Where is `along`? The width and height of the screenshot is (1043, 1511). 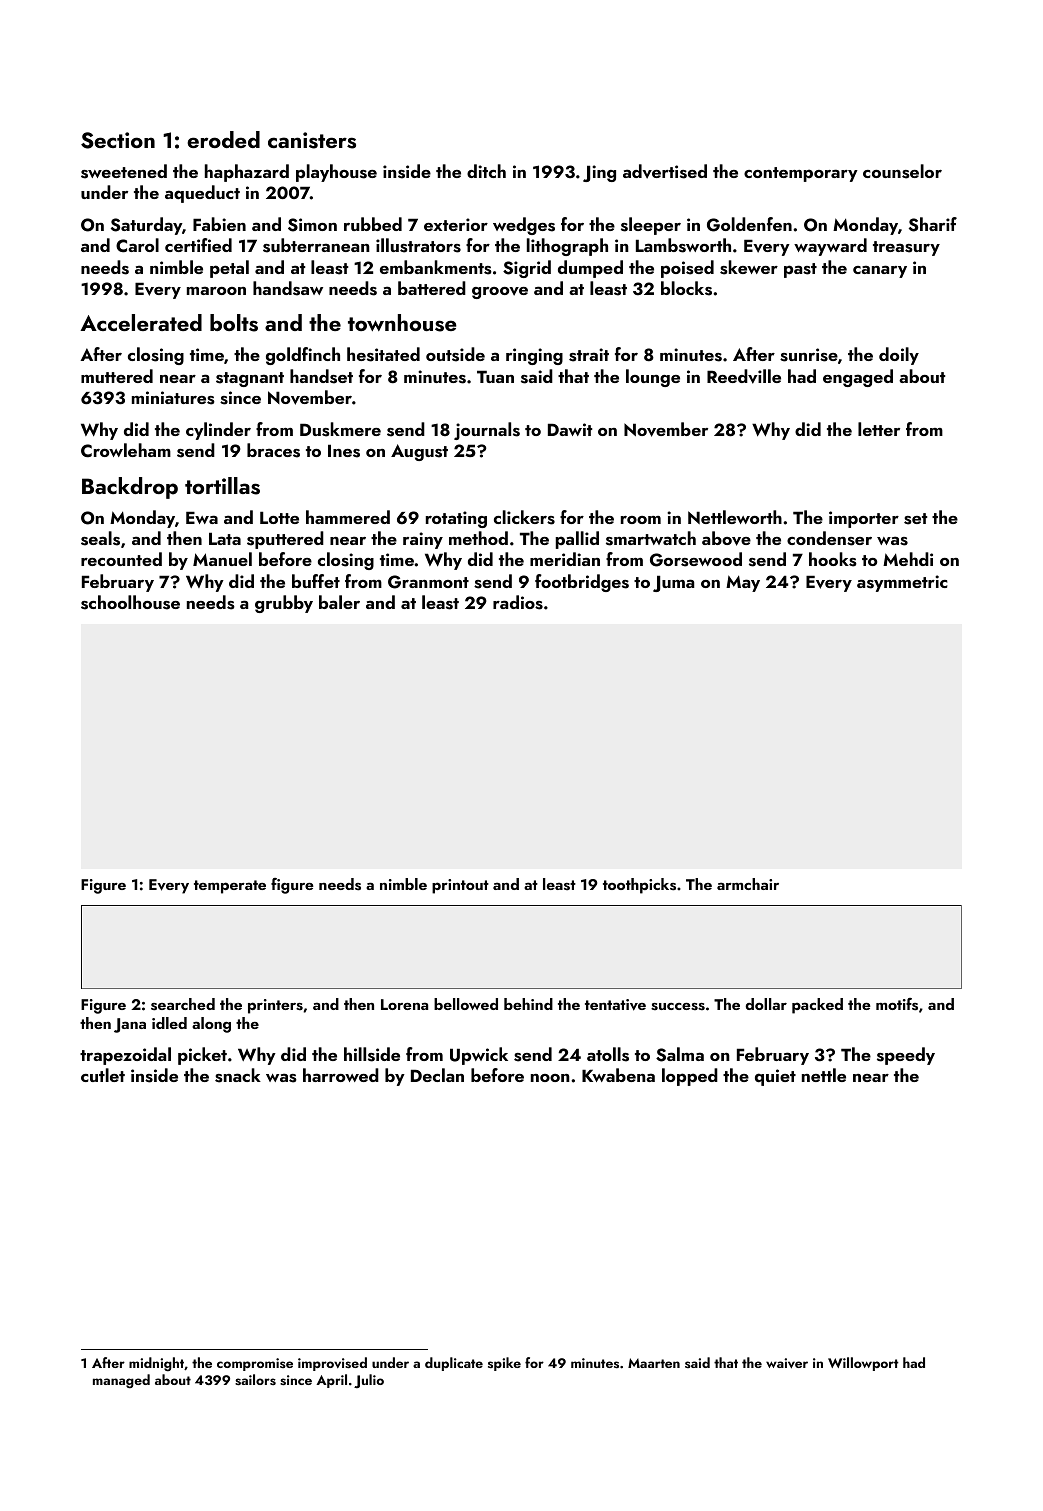 along is located at coordinates (211, 1025).
